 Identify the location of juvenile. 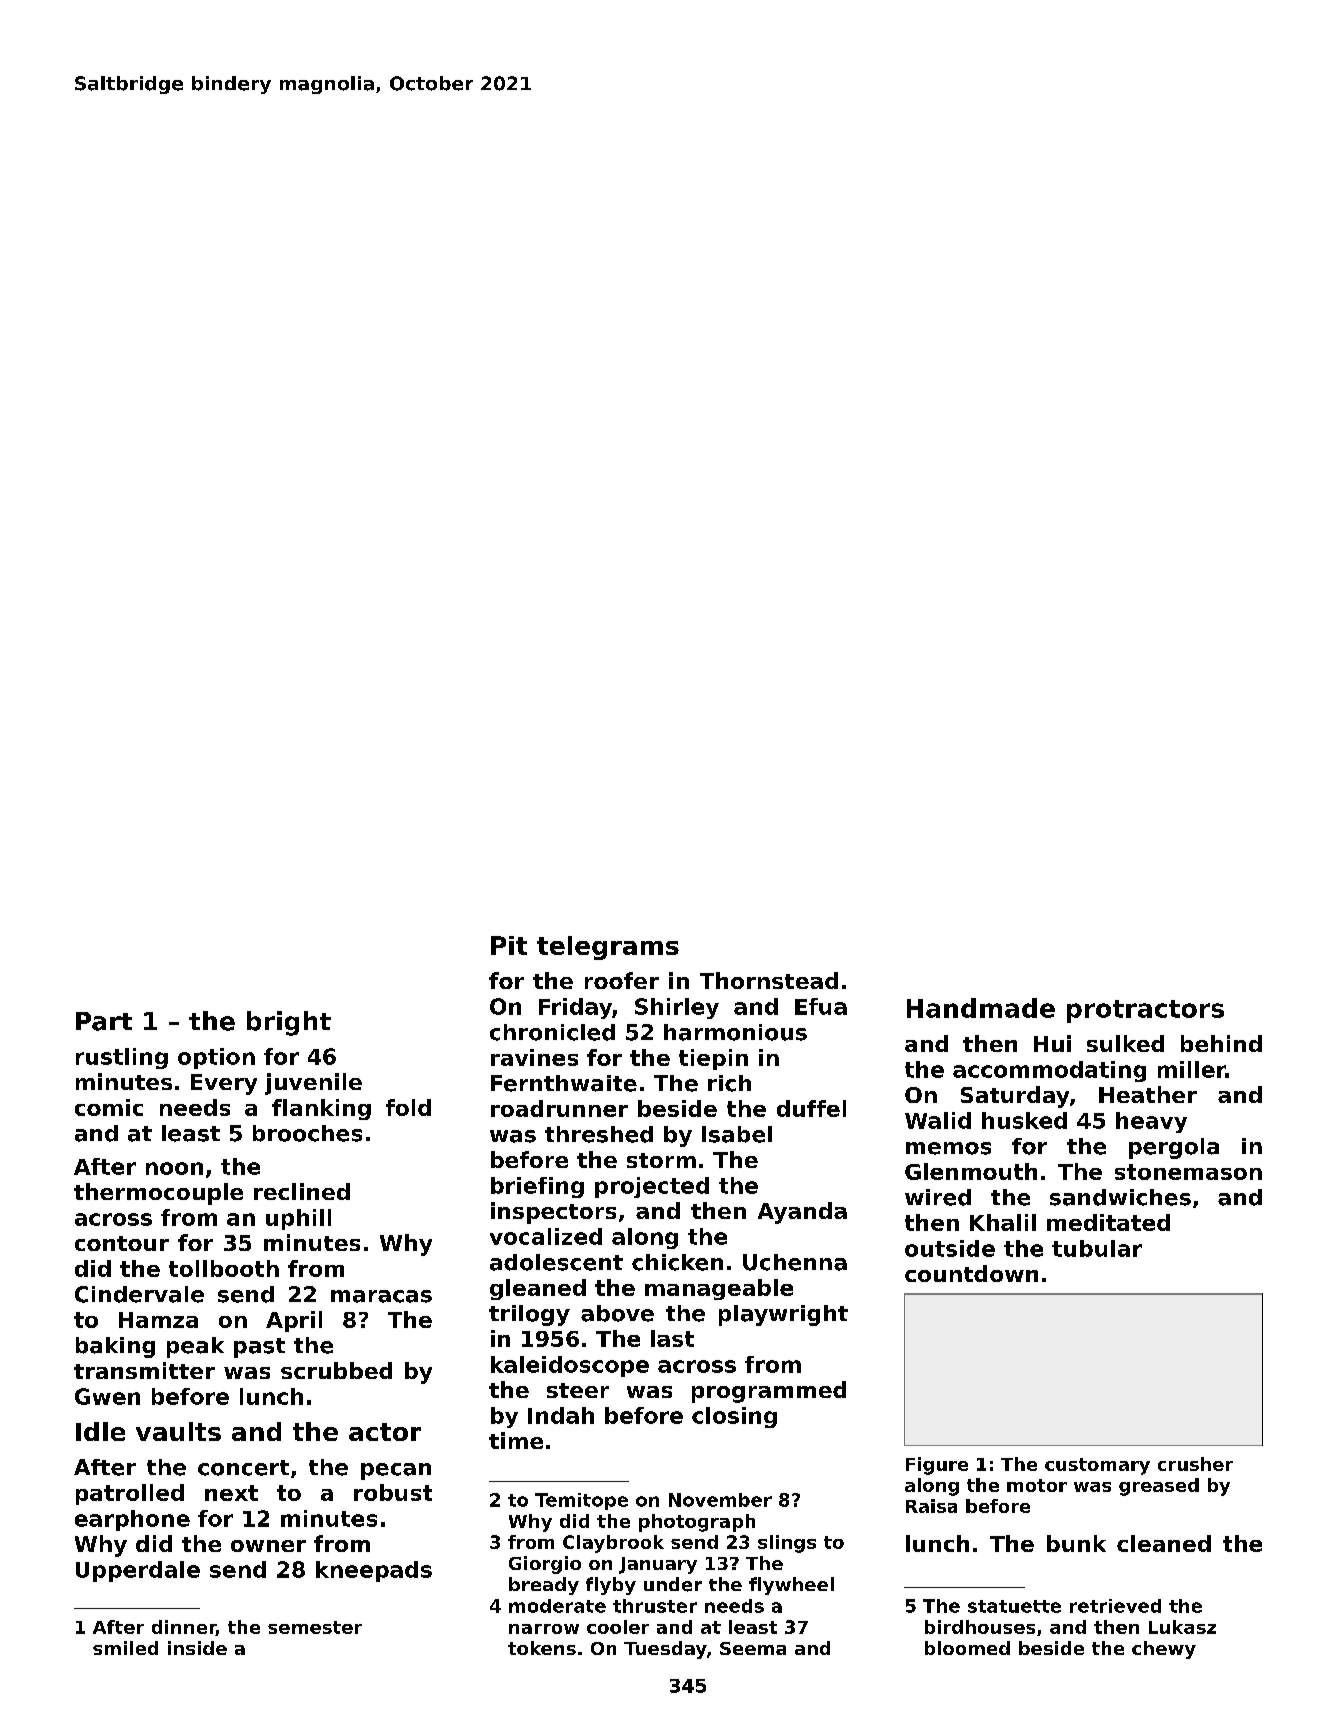
(313, 1084).
